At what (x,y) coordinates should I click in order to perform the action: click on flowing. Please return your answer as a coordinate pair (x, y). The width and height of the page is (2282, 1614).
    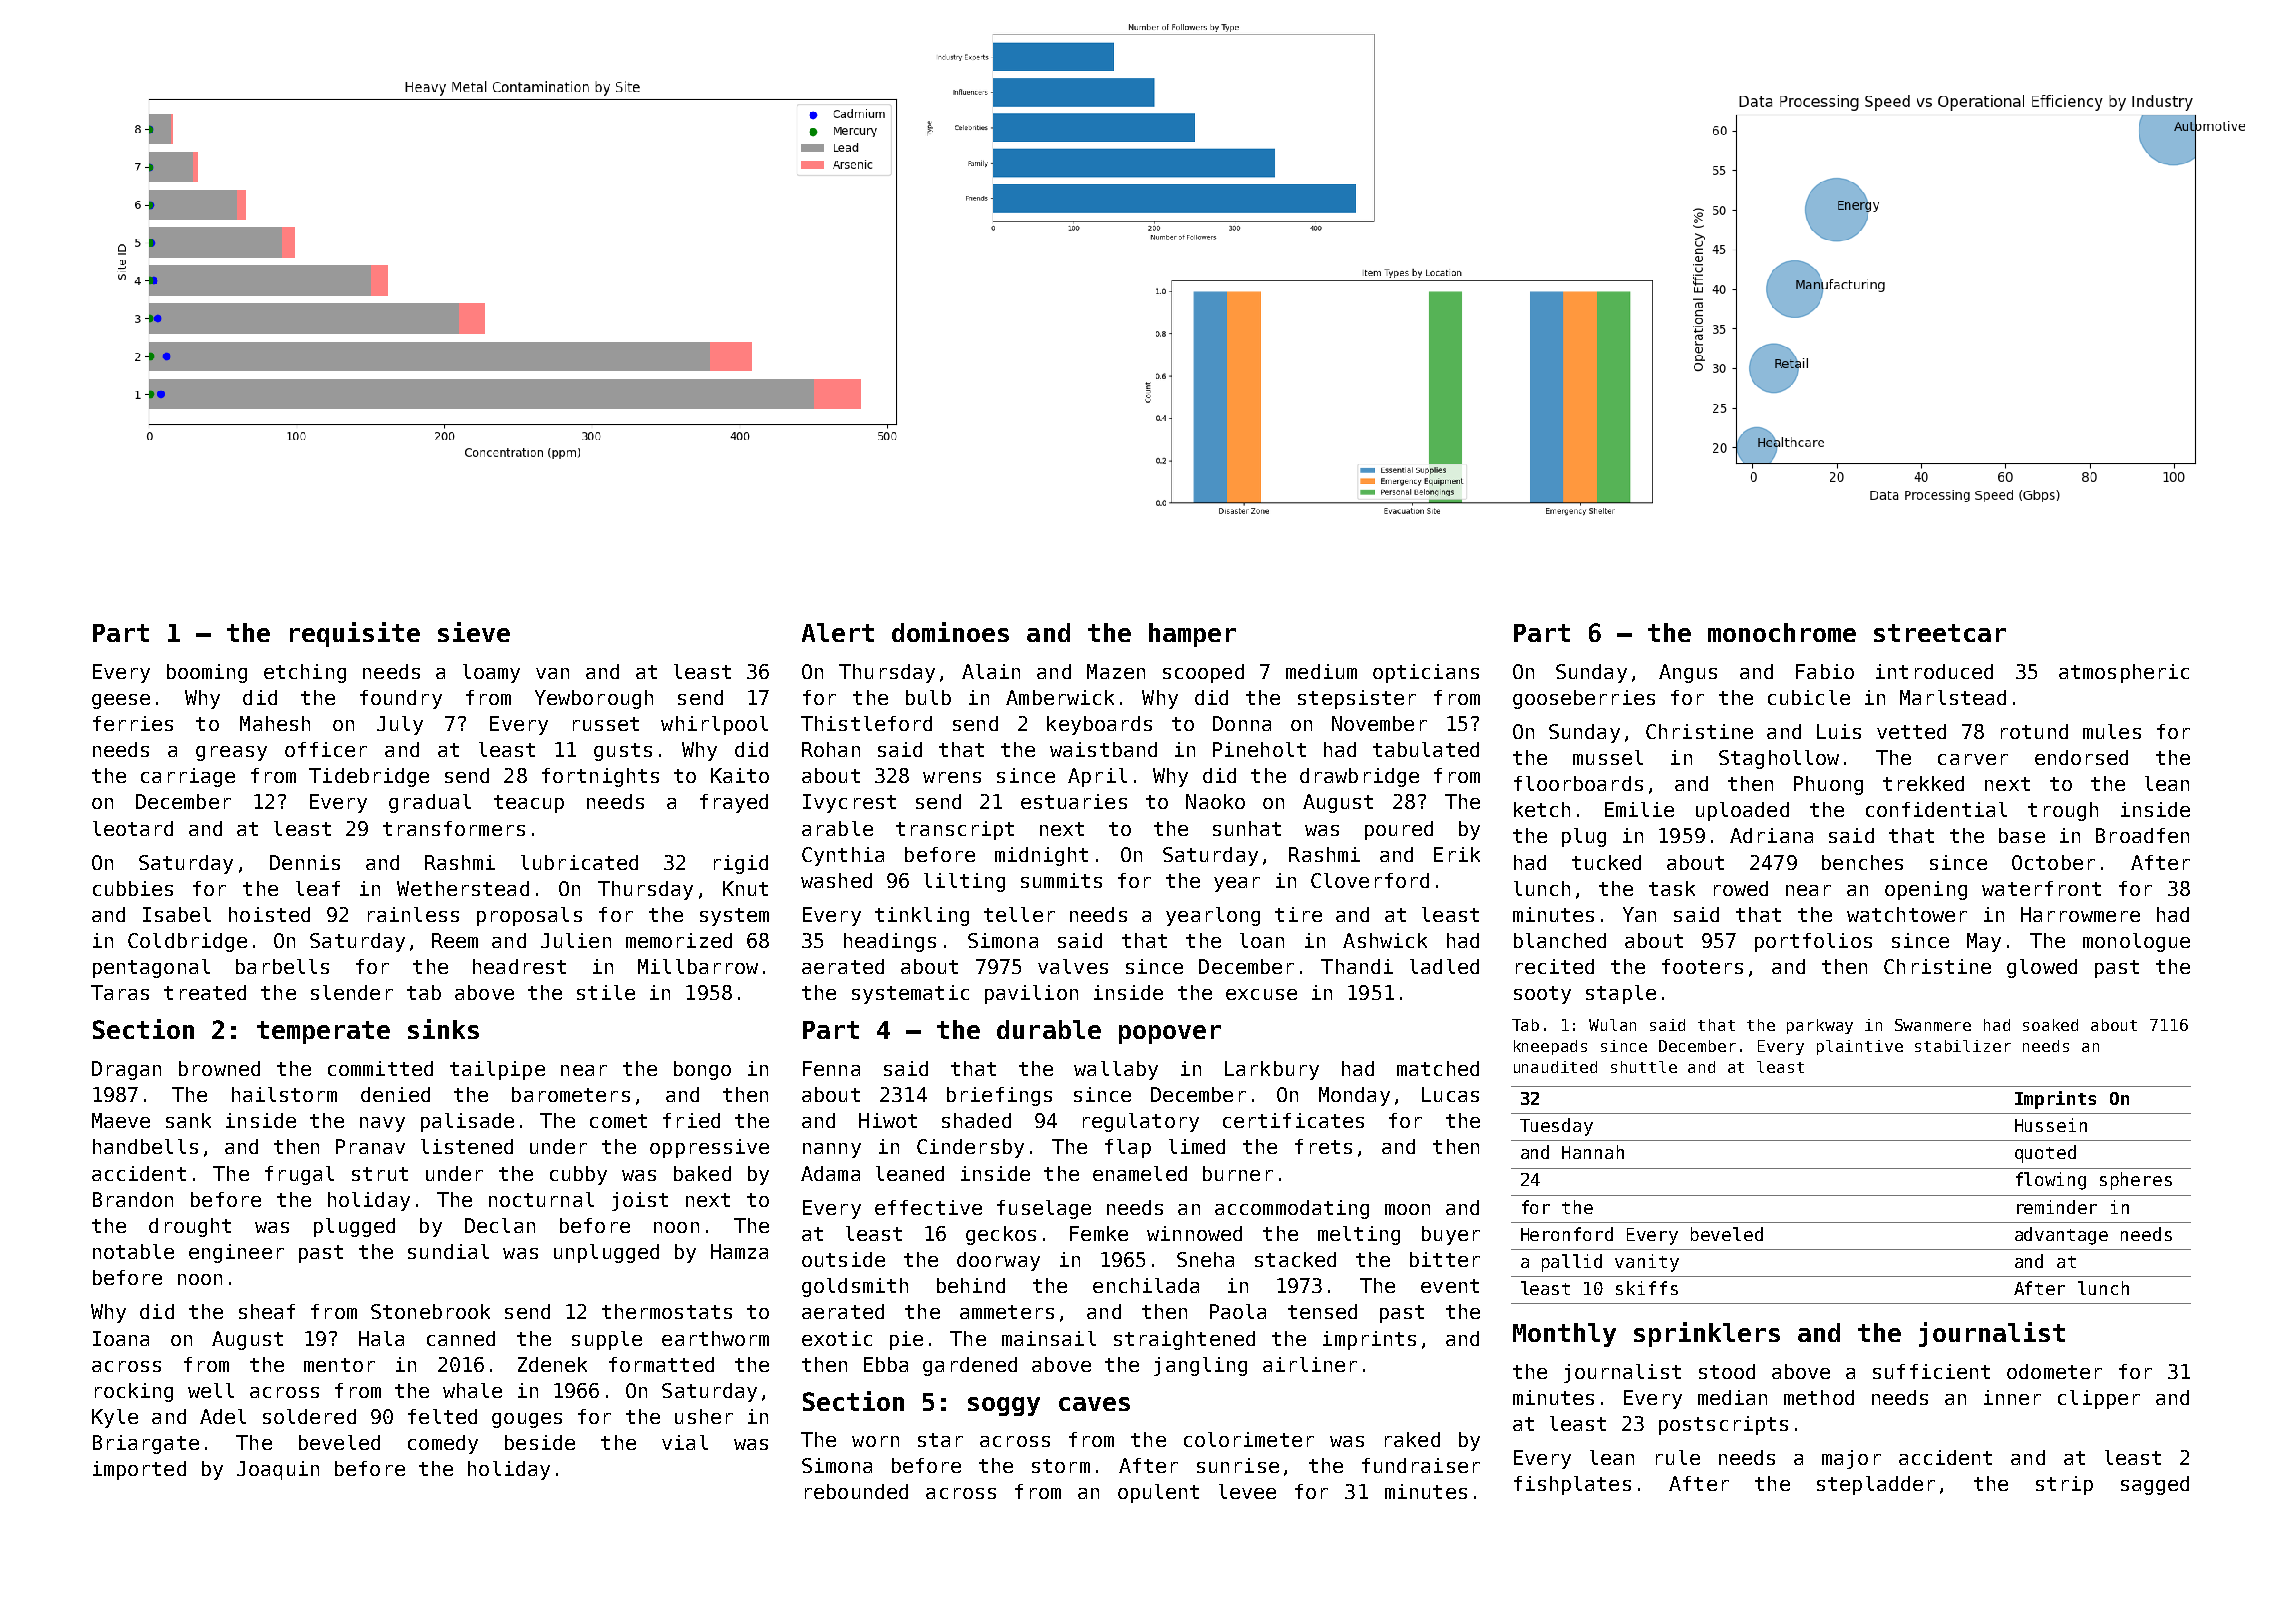
    Looking at the image, I should click on (2051, 1181).
